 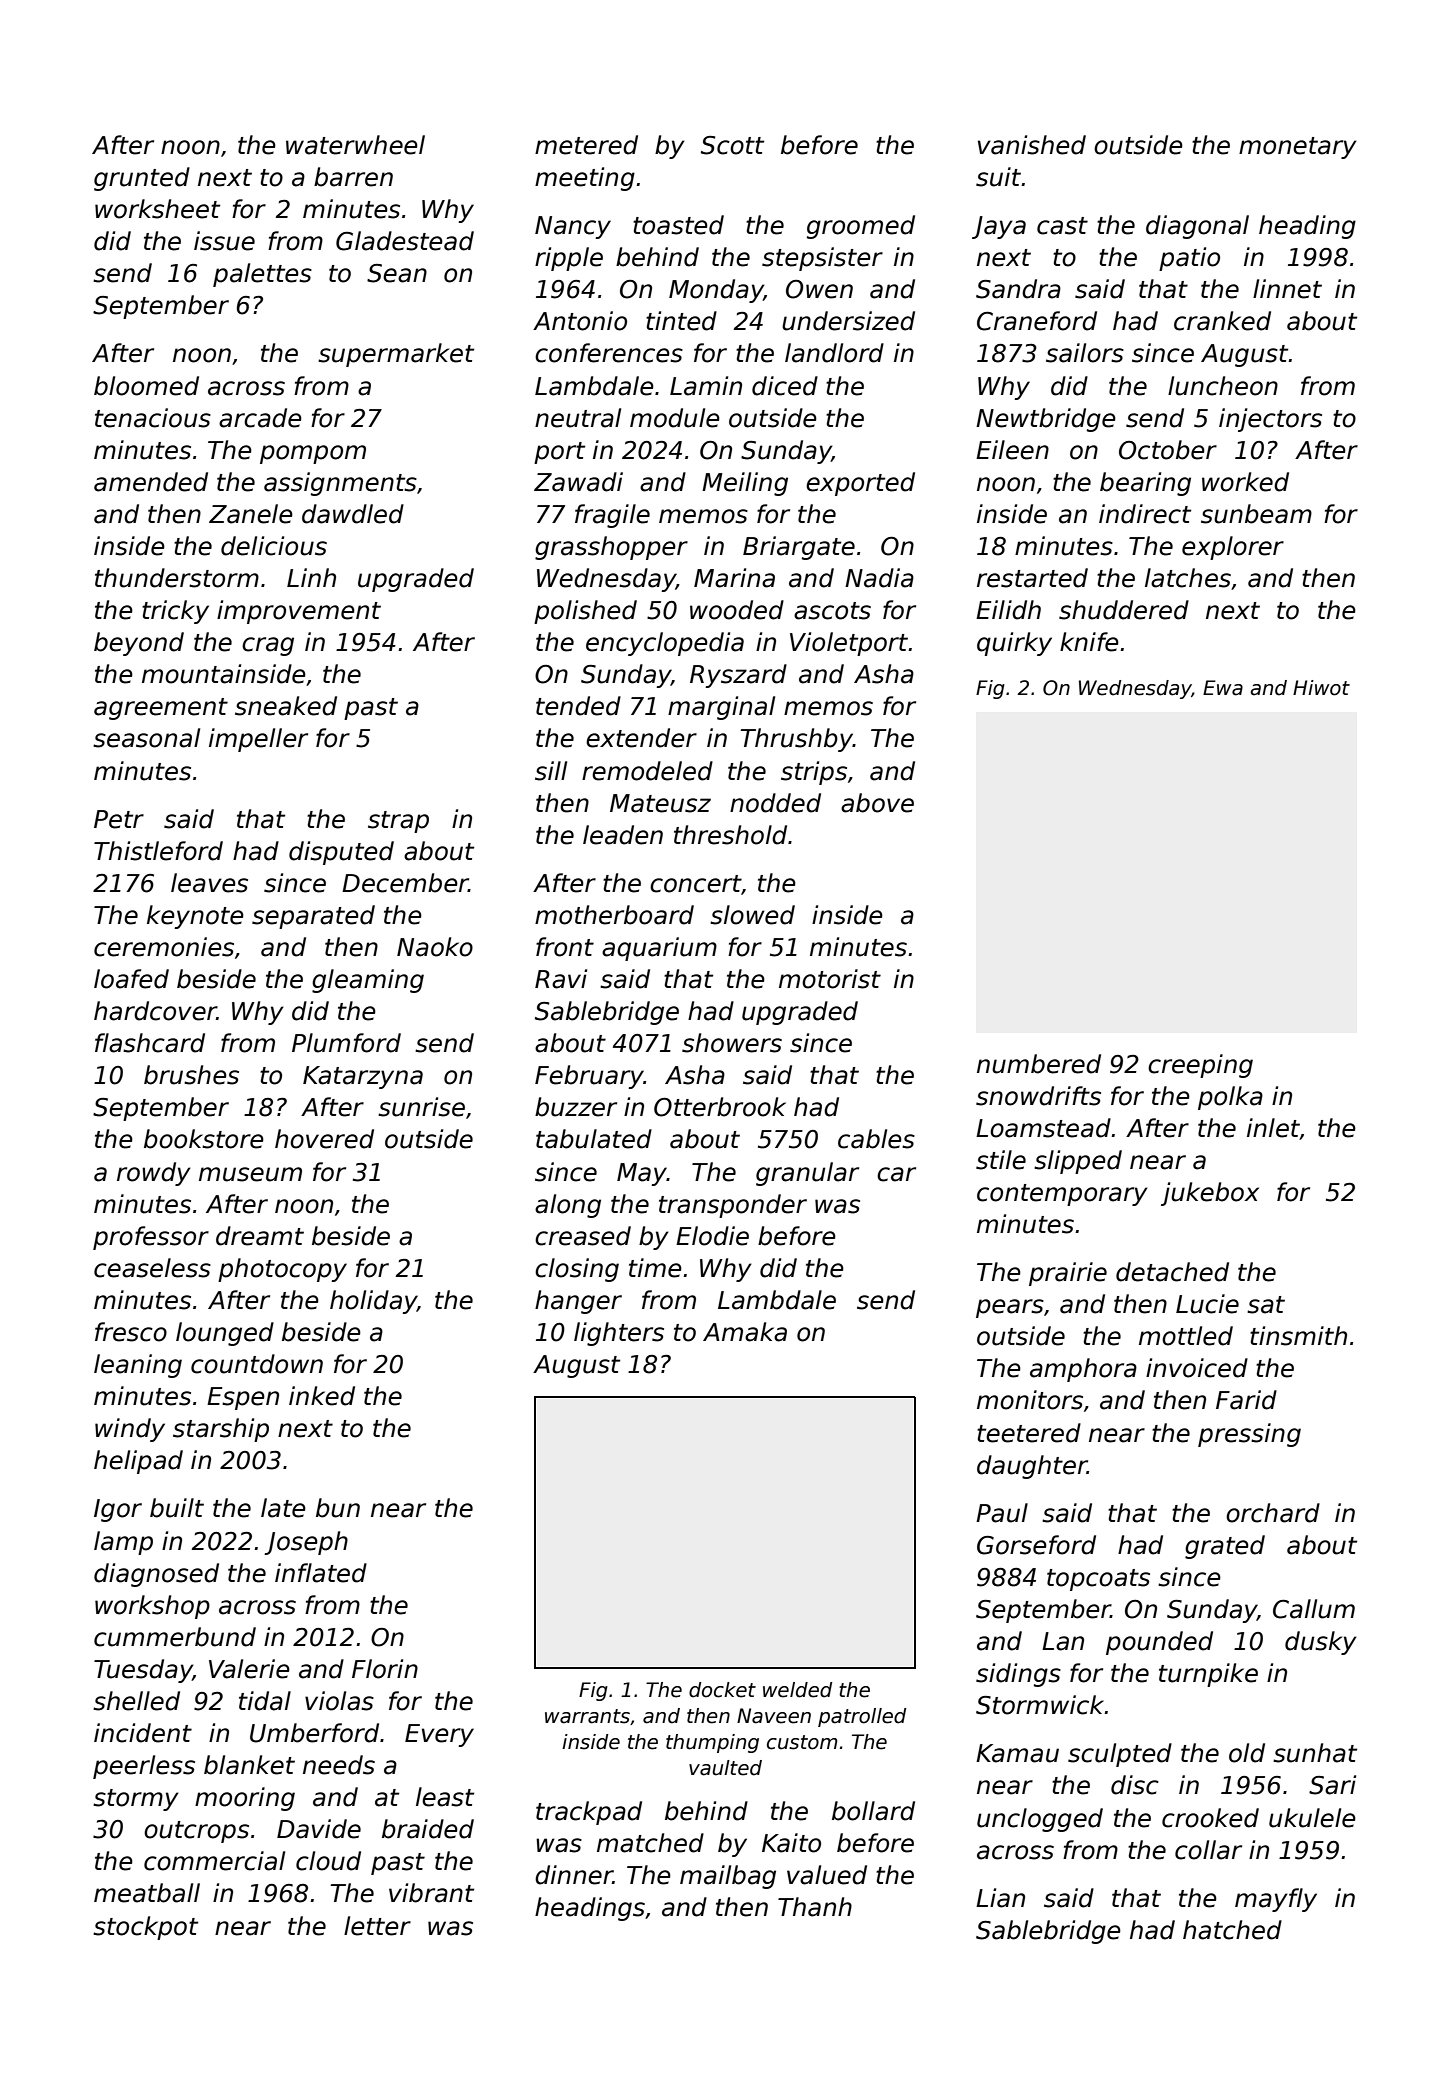 I want to click on Davide, so click(x=319, y=1829).
